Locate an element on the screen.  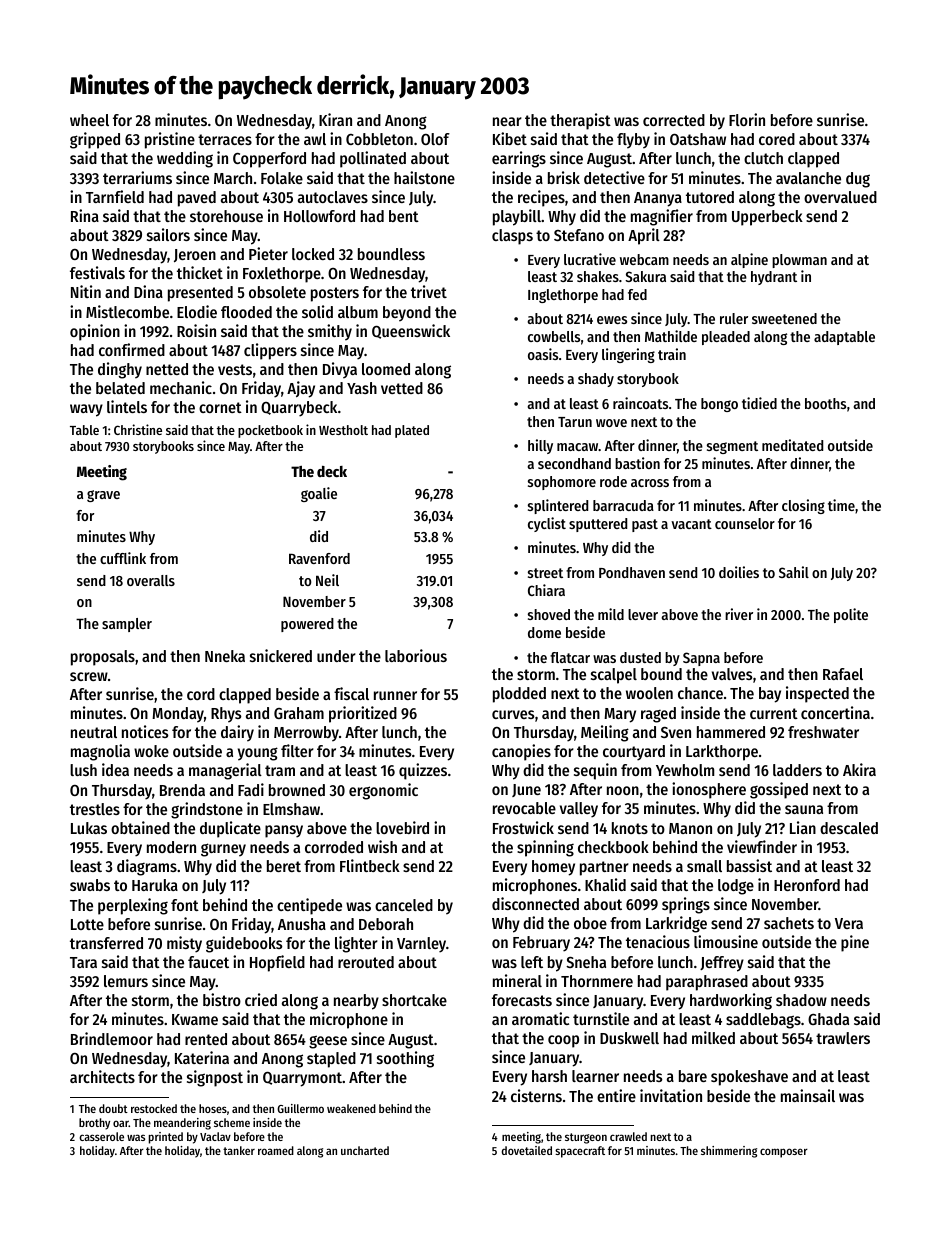
terraces is located at coordinates (225, 139).
